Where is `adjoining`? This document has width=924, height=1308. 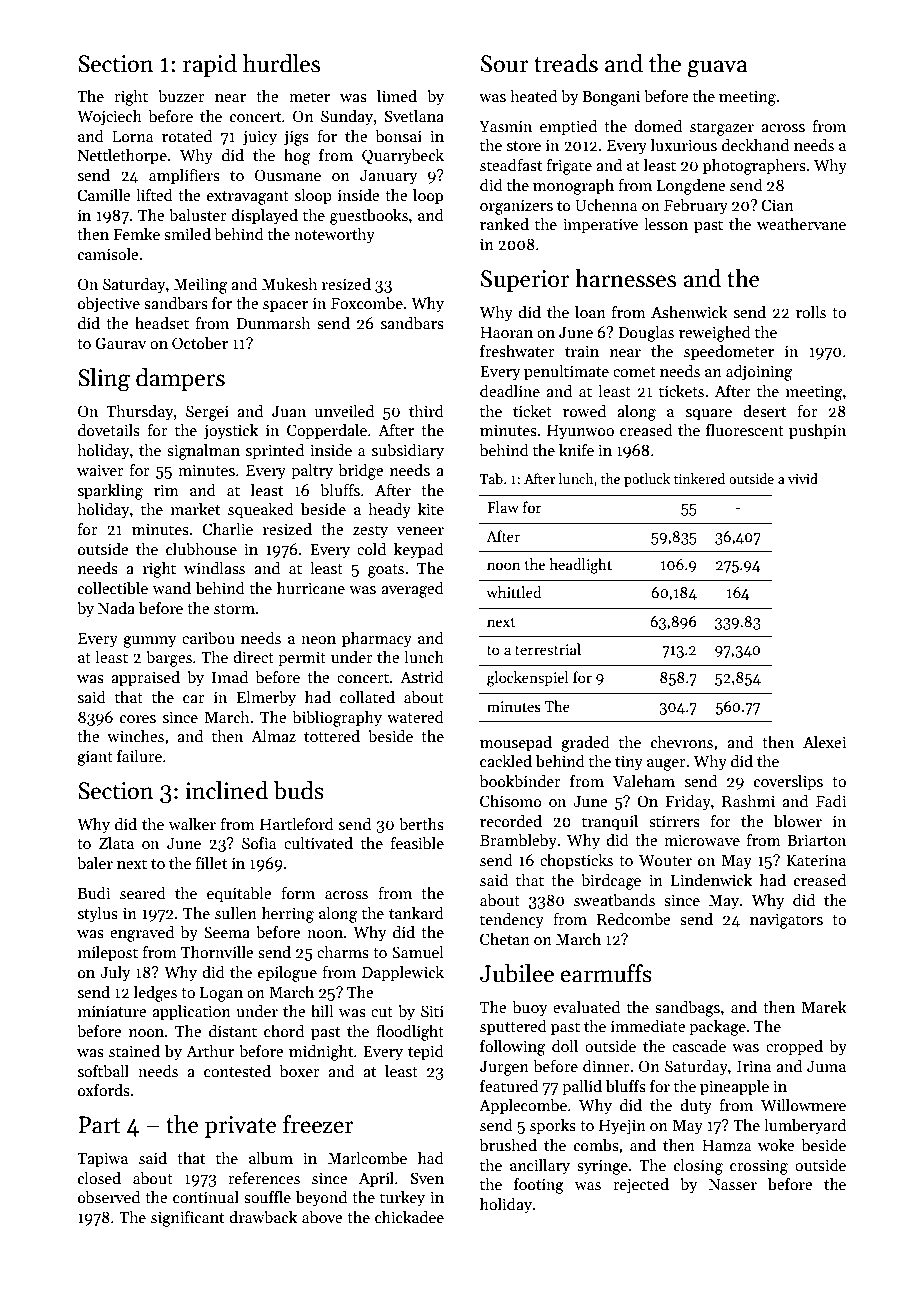
adjoining is located at coordinates (759, 373).
